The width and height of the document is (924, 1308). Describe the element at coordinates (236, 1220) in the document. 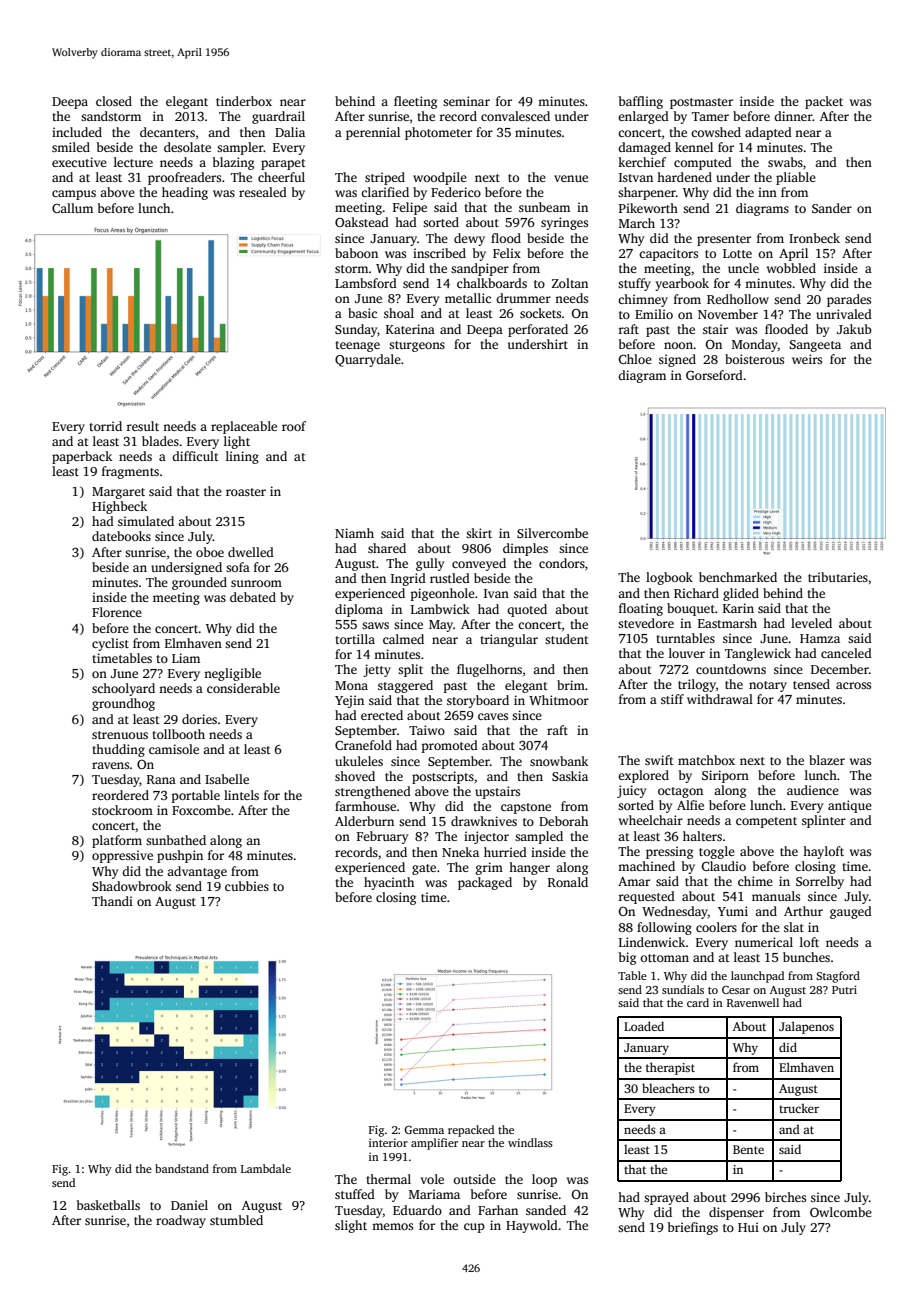

I see `stumbled` at that location.
